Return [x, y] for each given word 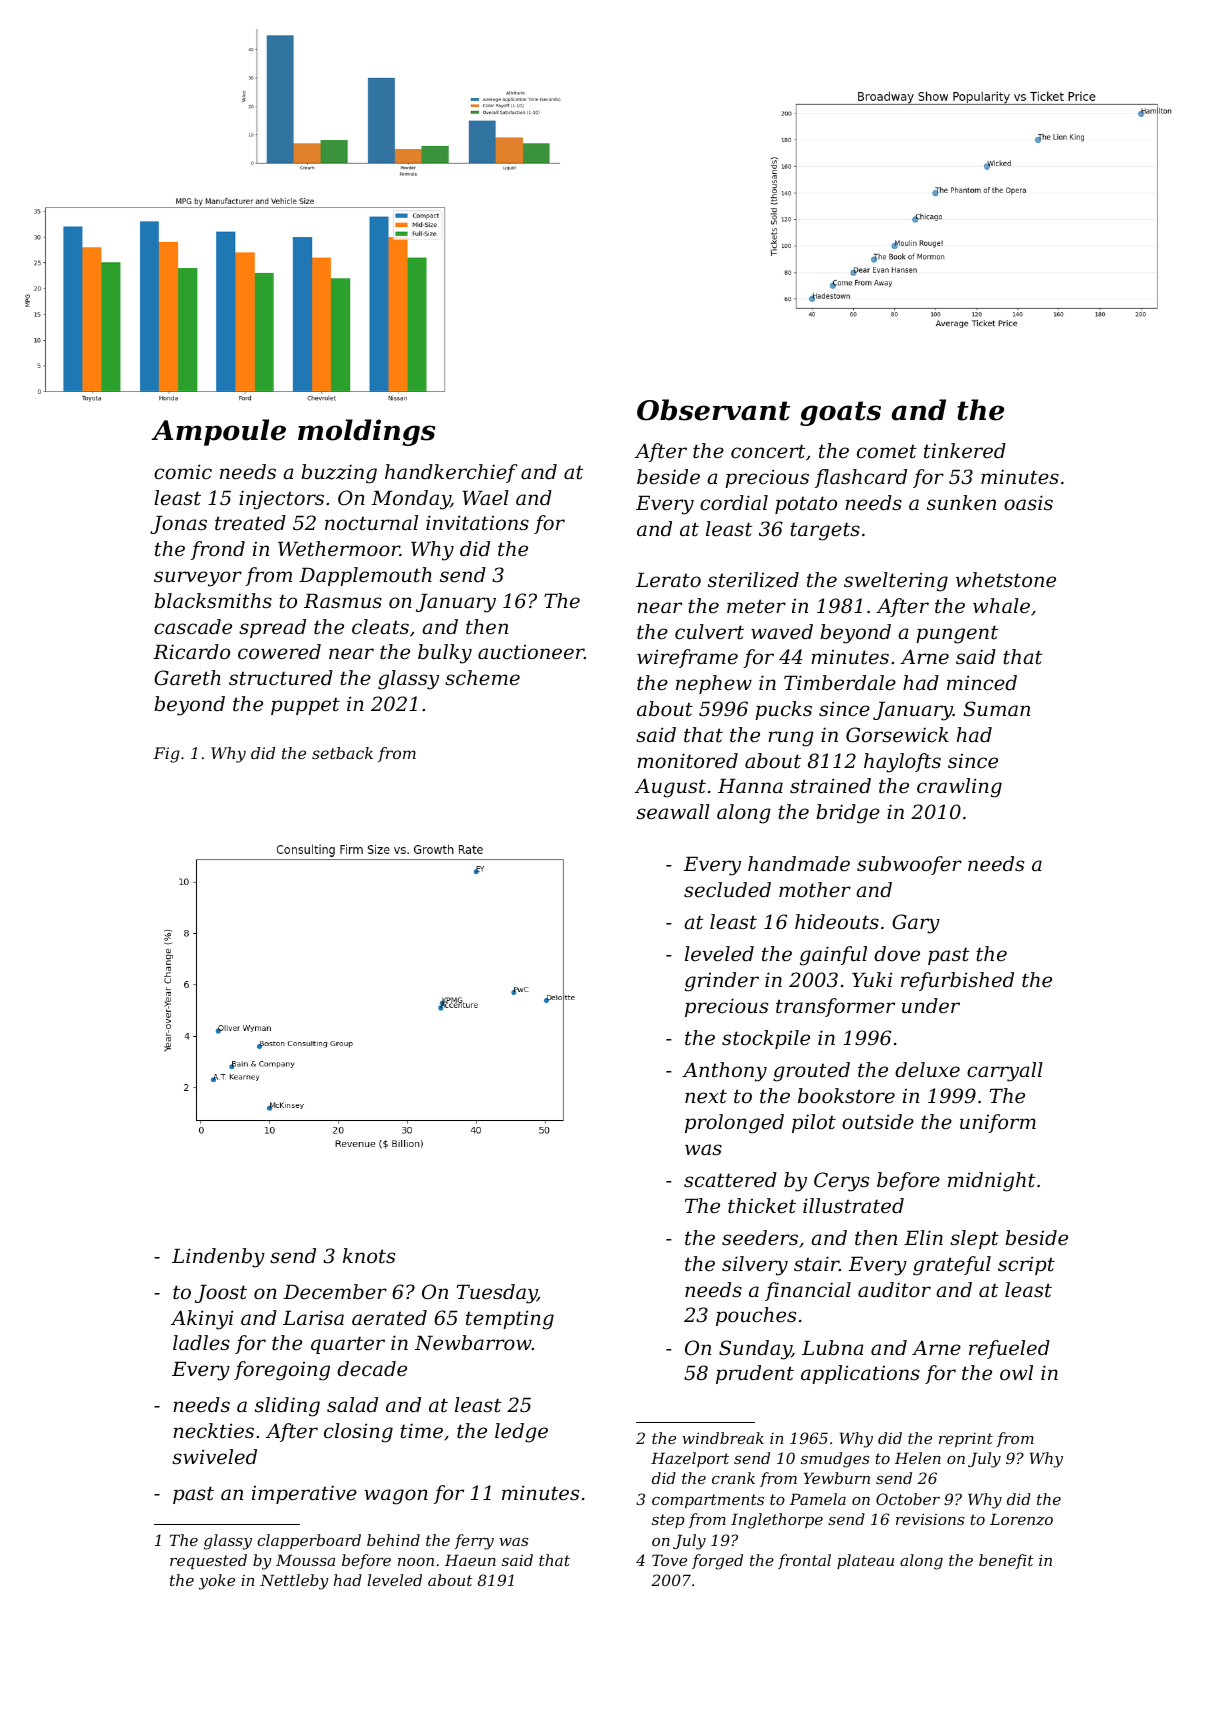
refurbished [957, 981]
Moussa [305, 1560]
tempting [510, 1320]
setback [342, 753]
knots [369, 1256]
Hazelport [690, 1459]
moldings [366, 432]
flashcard [861, 478]
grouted [811, 1072]
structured [281, 678]
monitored [687, 761]
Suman [996, 709]
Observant [713, 410]
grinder [722, 982]
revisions [930, 1519]
